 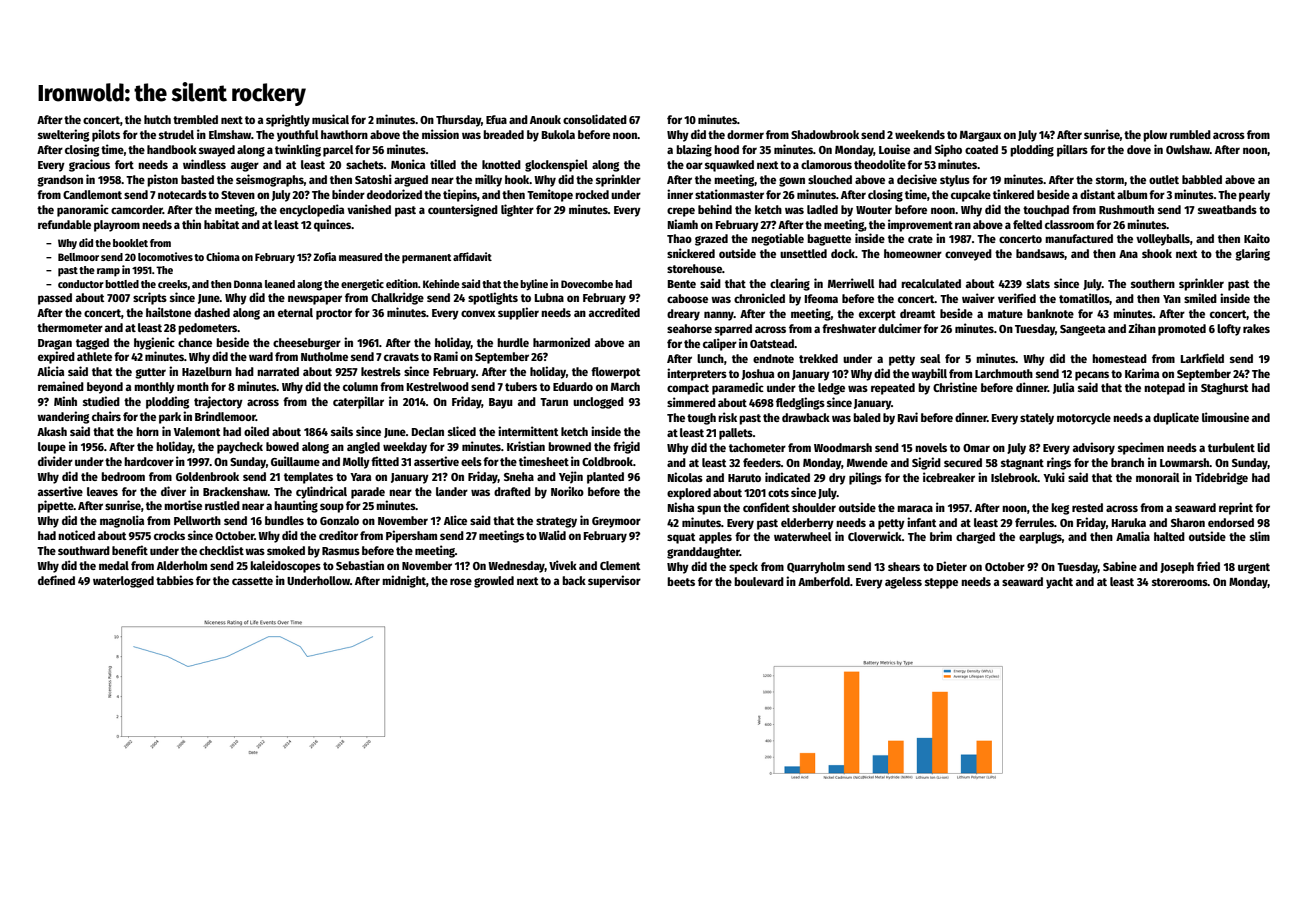 I want to click on countersigned, so click(x=463, y=210).
